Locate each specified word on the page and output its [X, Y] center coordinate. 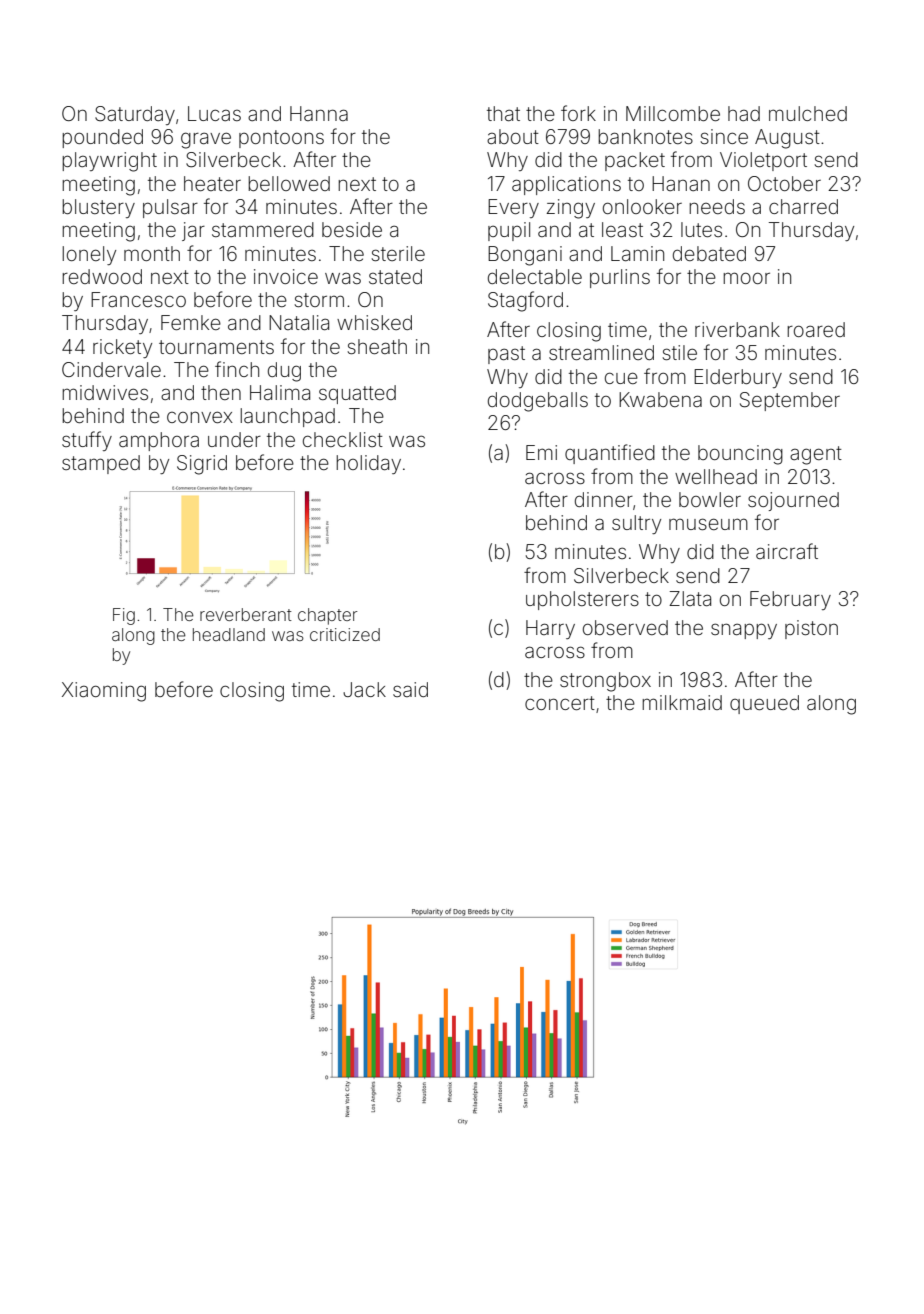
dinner [604, 499]
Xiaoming [104, 692]
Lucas [214, 113]
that [503, 113]
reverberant [246, 614]
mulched [808, 113]
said [410, 689]
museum [708, 524]
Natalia [299, 322]
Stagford [525, 301]
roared [816, 329]
